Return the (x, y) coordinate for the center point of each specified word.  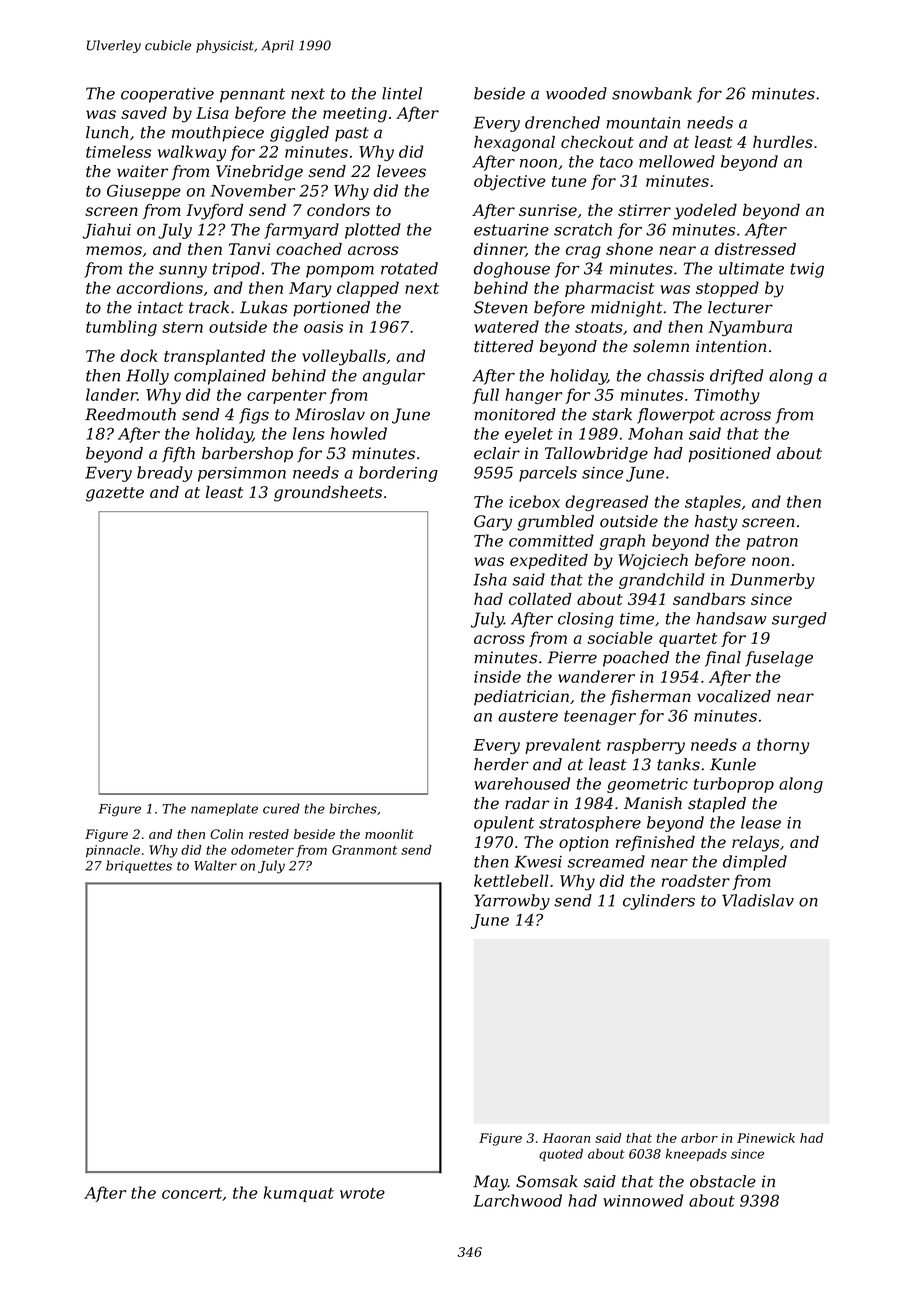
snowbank (652, 93)
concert (192, 1193)
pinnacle (113, 851)
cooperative (167, 95)
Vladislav (758, 900)
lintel (402, 93)
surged (799, 620)
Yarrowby (512, 902)
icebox (534, 501)
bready (164, 474)
